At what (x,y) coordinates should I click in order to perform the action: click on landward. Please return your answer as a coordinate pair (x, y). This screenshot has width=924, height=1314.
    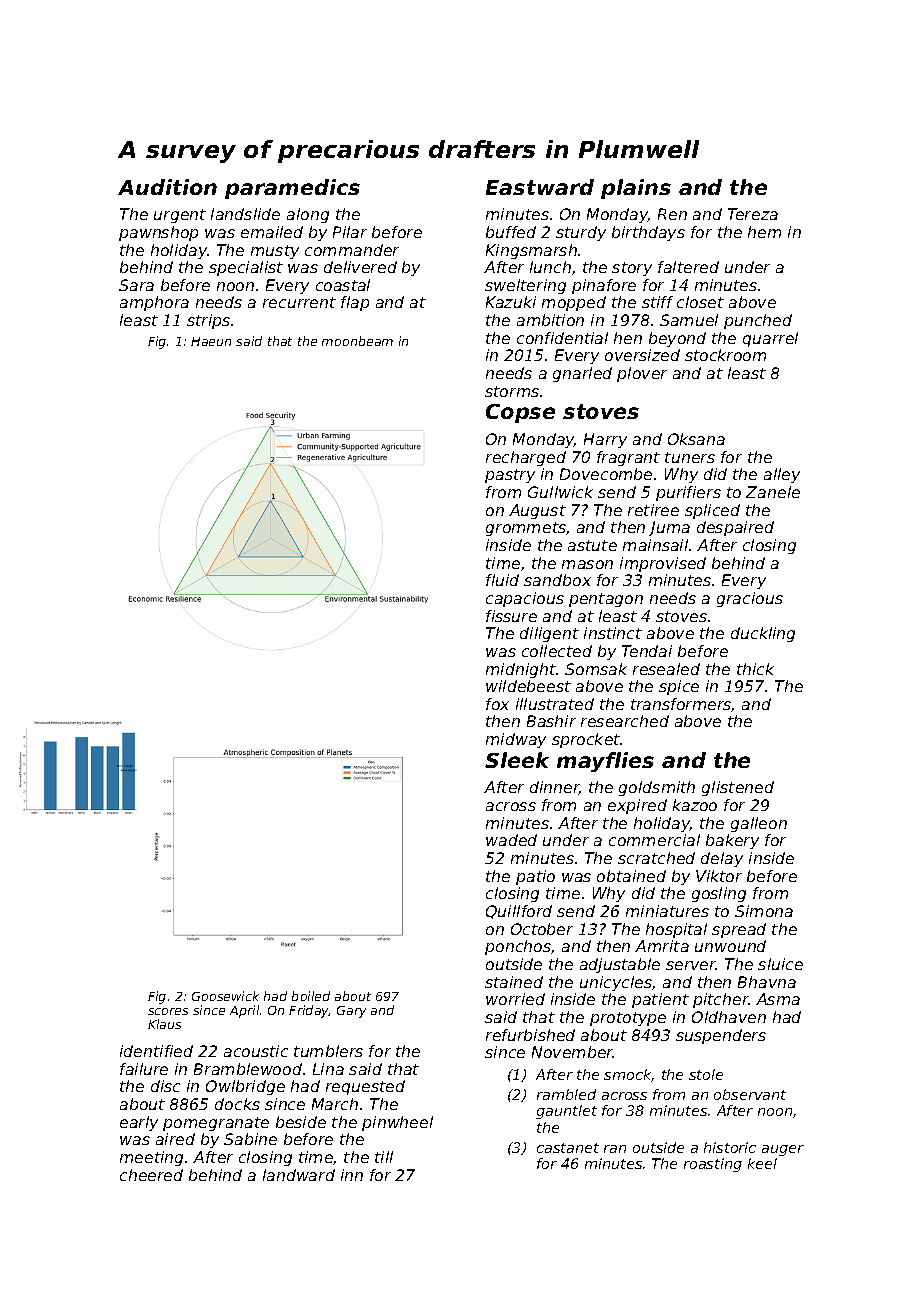
    Looking at the image, I should click on (299, 1175).
